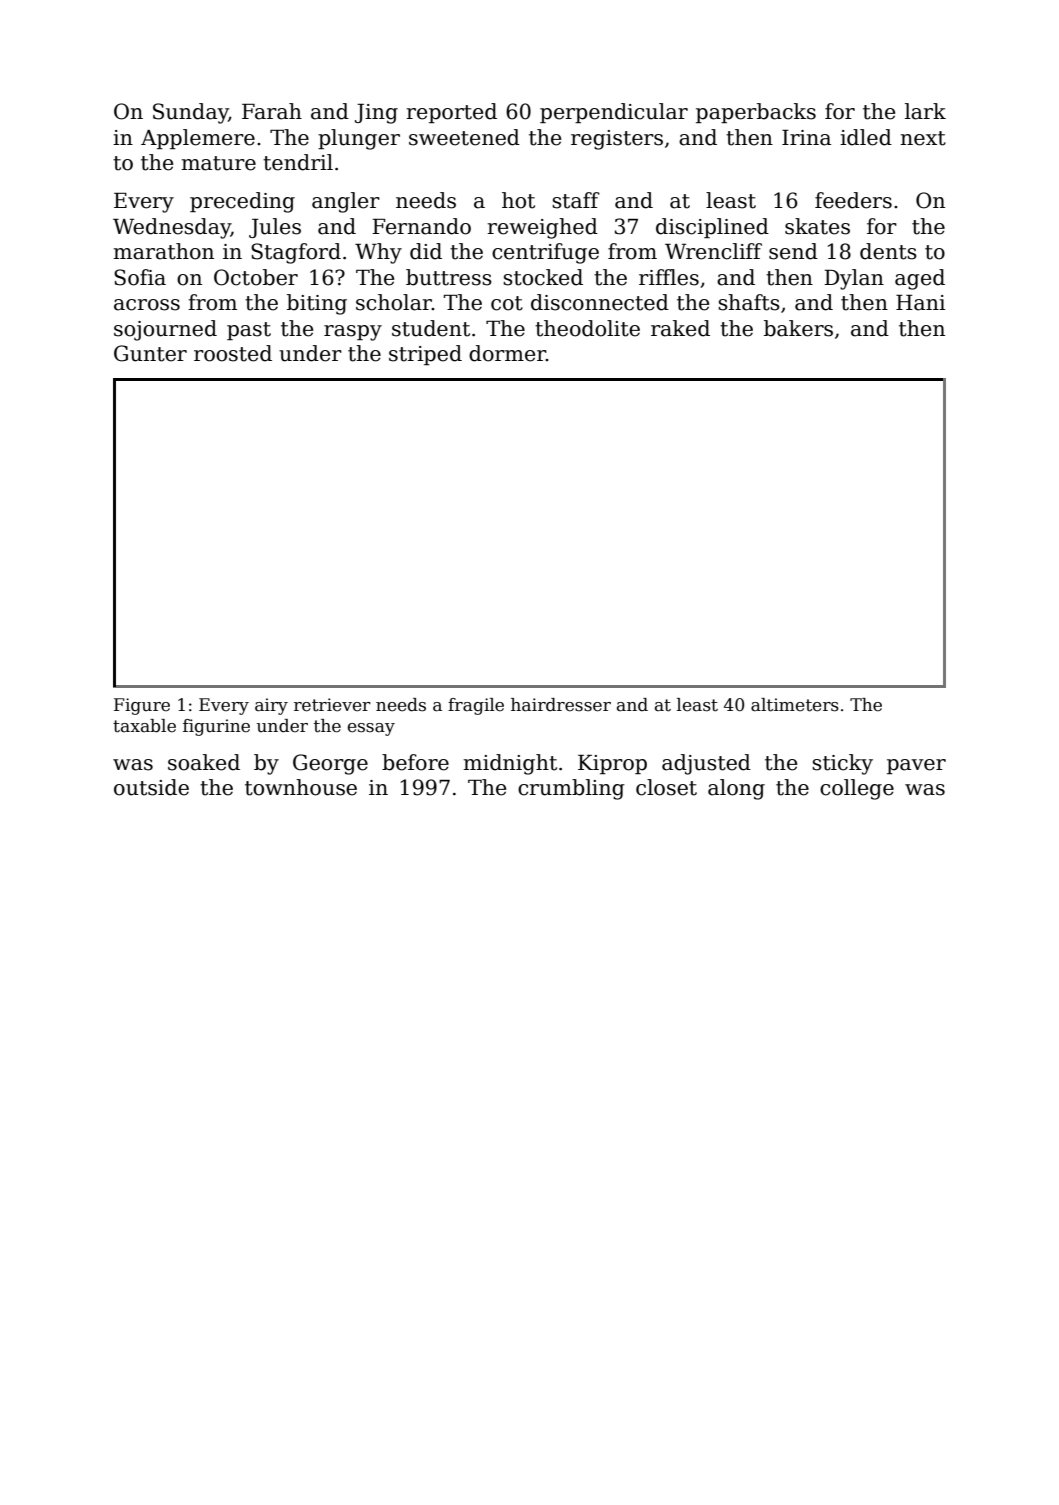 This page has height=1505, width=1059. I want to click on reweighed, so click(543, 228).
